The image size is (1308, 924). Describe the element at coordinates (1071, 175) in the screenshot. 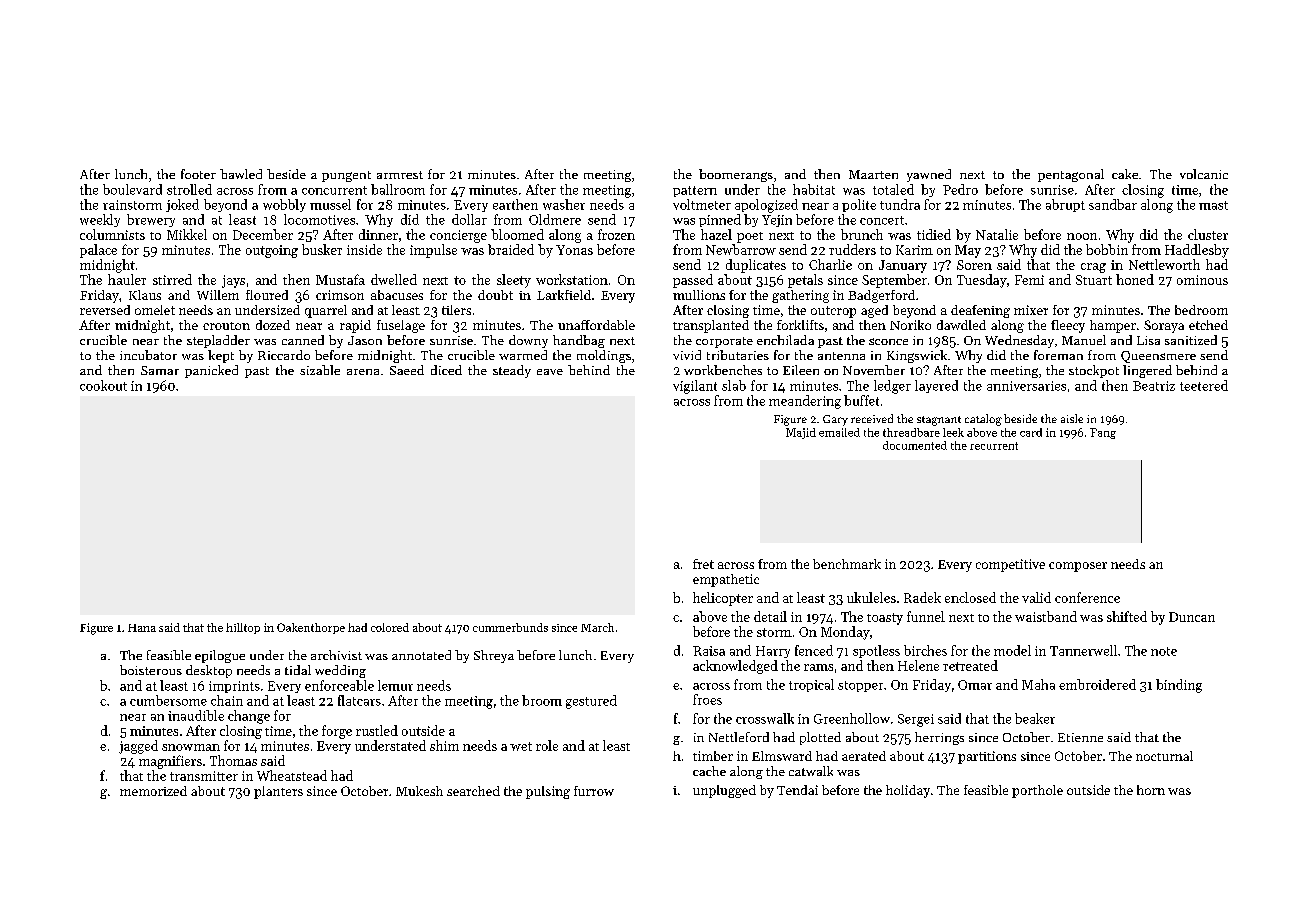

I see `pentagonal` at that location.
